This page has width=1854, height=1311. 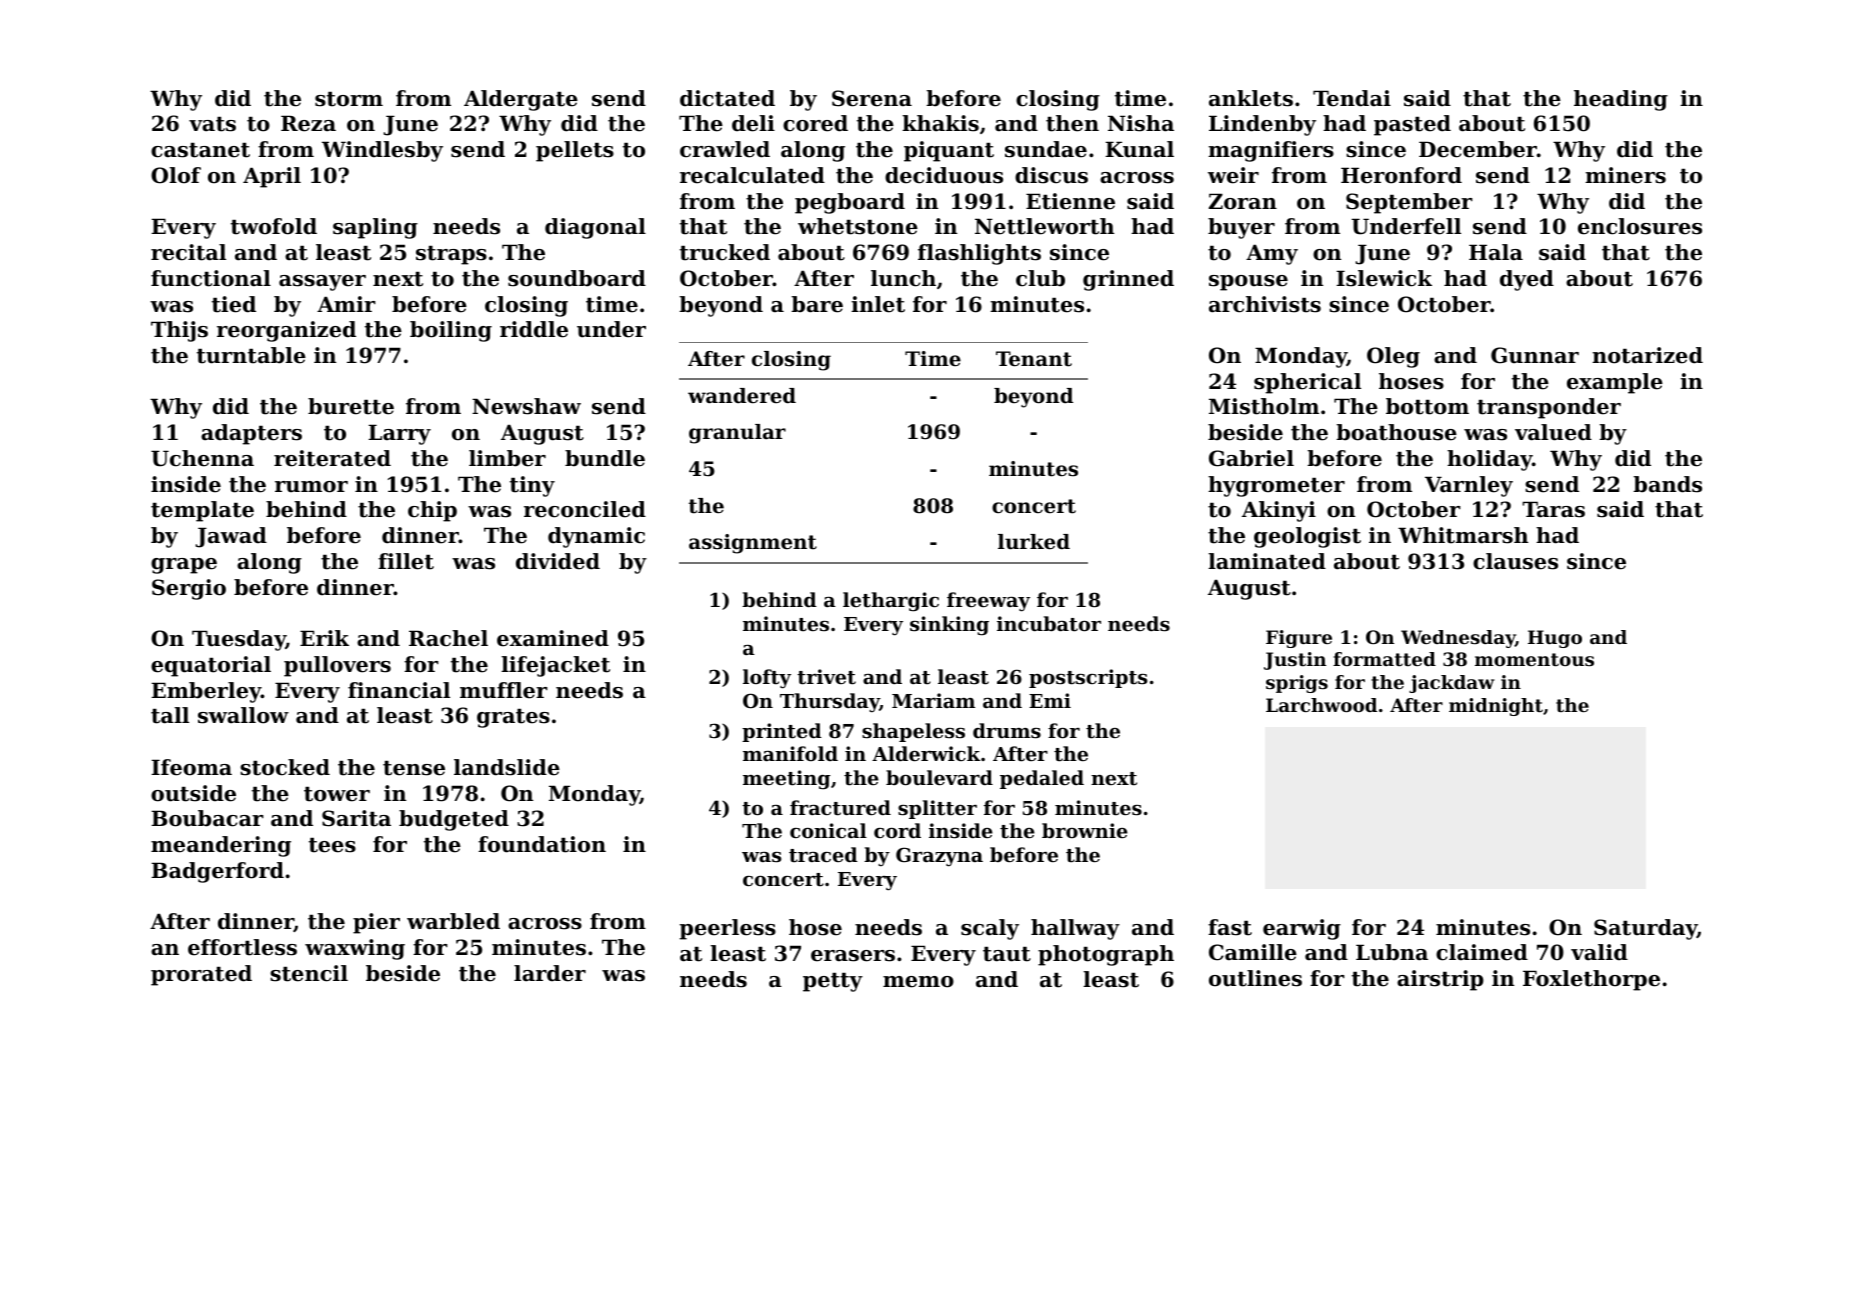 What do you see at coordinates (1625, 175) in the page?
I see `miners` at bounding box center [1625, 175].
